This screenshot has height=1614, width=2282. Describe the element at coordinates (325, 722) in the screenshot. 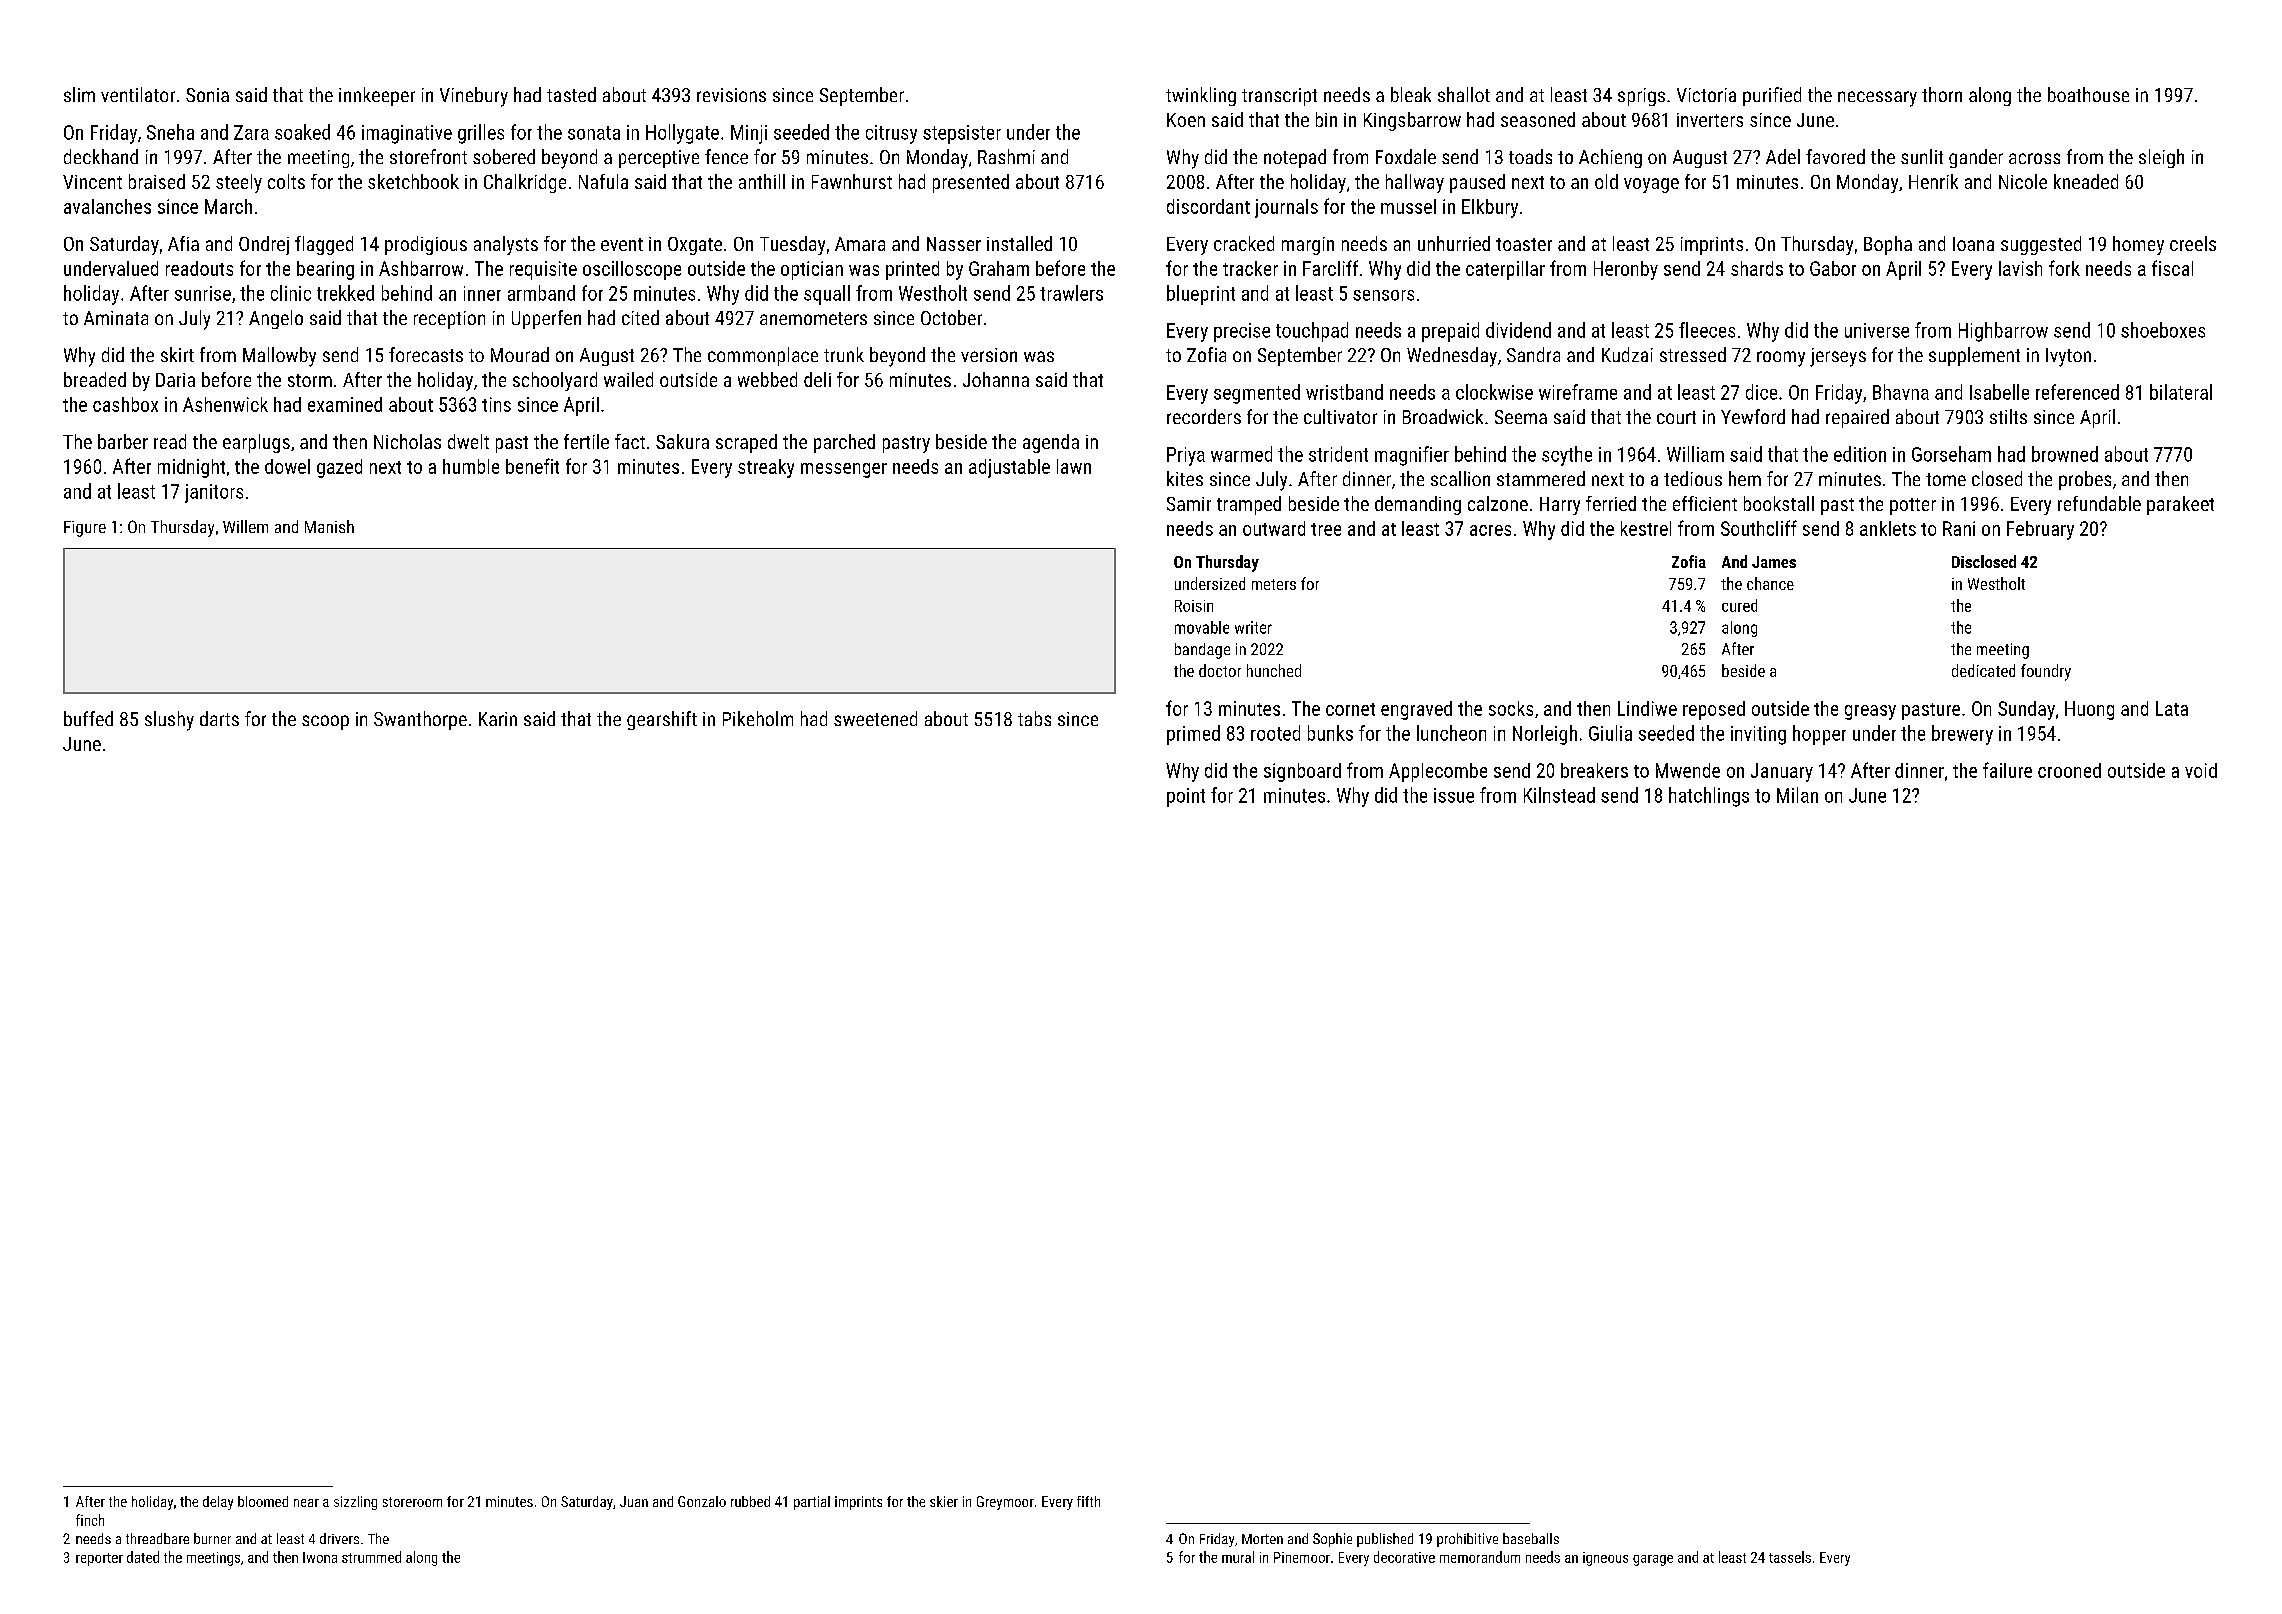

I see `scoop` at that location.
